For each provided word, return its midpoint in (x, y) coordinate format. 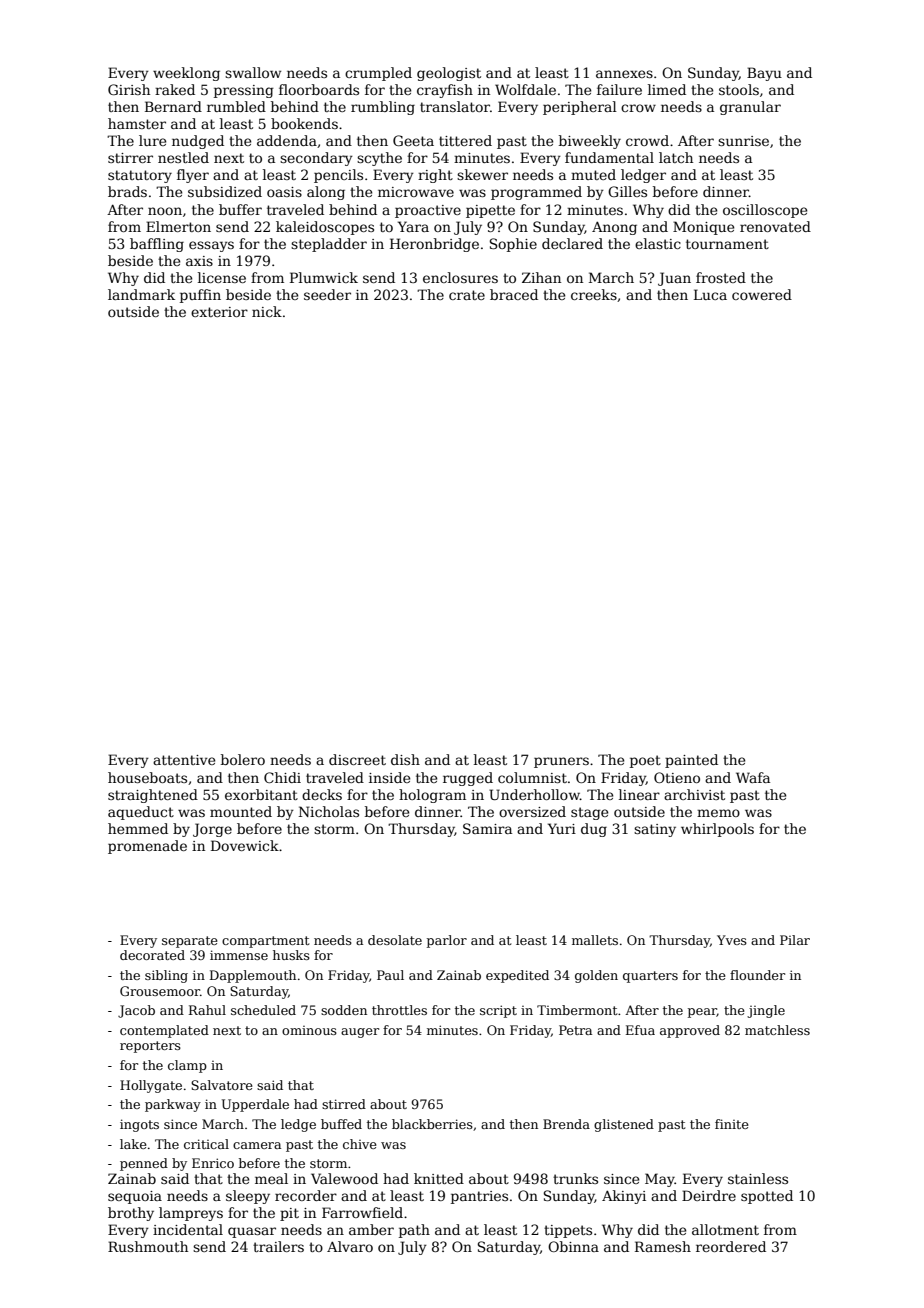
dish (405, 759)
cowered (762, 294)
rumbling (383, 108)
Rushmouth (148, 1246)
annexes (624, 74)
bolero (243, 759)
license (222, 277)
